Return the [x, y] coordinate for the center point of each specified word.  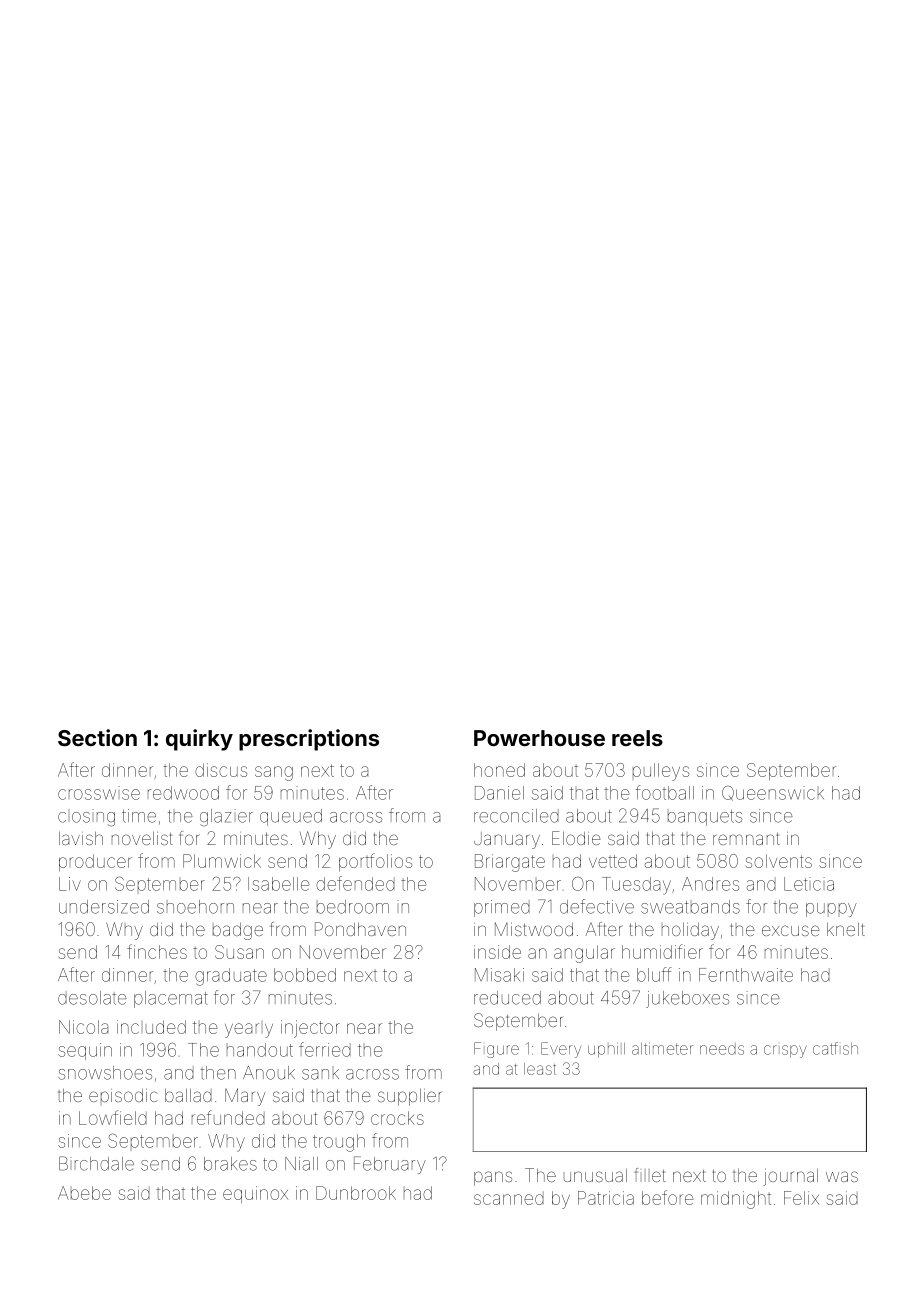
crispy [785, 1051]
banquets [705, 818]
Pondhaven [360, 929]
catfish [835, 1048]
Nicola [83, 1027]
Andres [710, 884]
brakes [230, 1164]
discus [221, 770]
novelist [142, 838]
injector [310, 1029]
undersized [104, 907]
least [540, 1069]
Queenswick [773, 793]
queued [291, 817]
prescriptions [309, 740]
